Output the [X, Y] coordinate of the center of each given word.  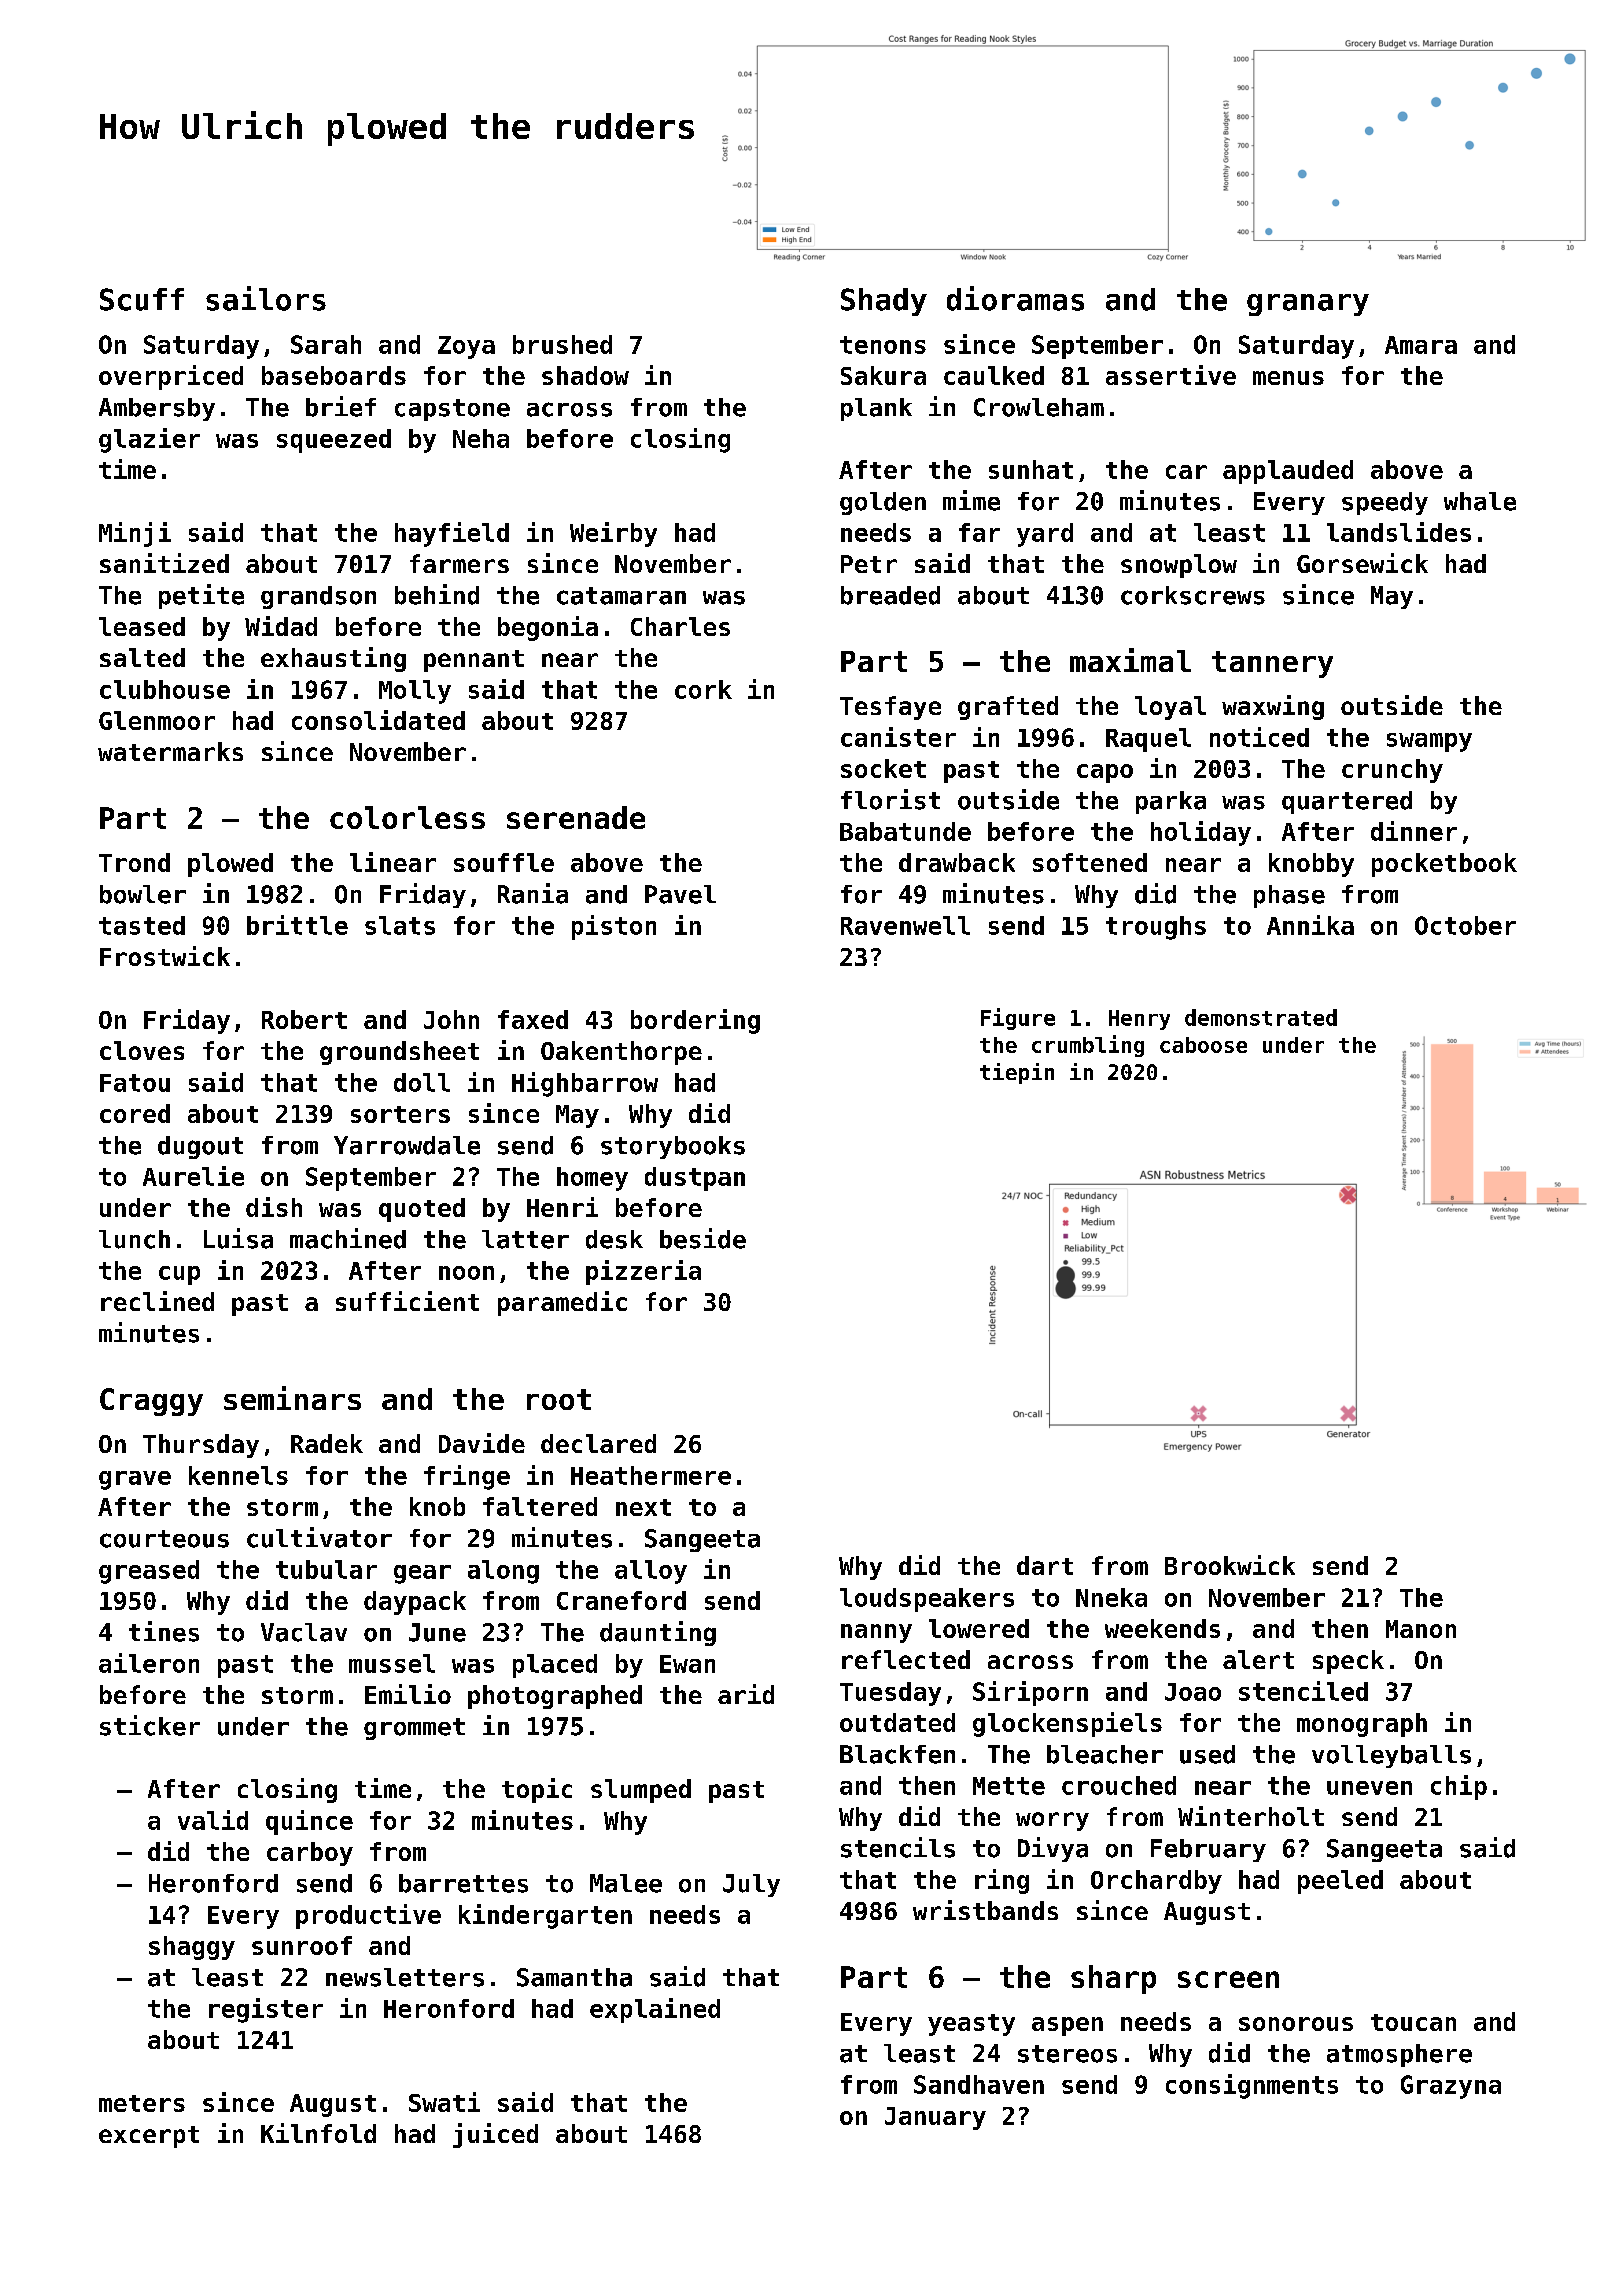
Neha [481, 438]
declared [598, 1443]
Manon [1421, 1629]
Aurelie [193, 1176]
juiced [495, 2135]
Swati [444, 2102]
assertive [1171, 375]
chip [1459, 1787]
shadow [585, 375]
